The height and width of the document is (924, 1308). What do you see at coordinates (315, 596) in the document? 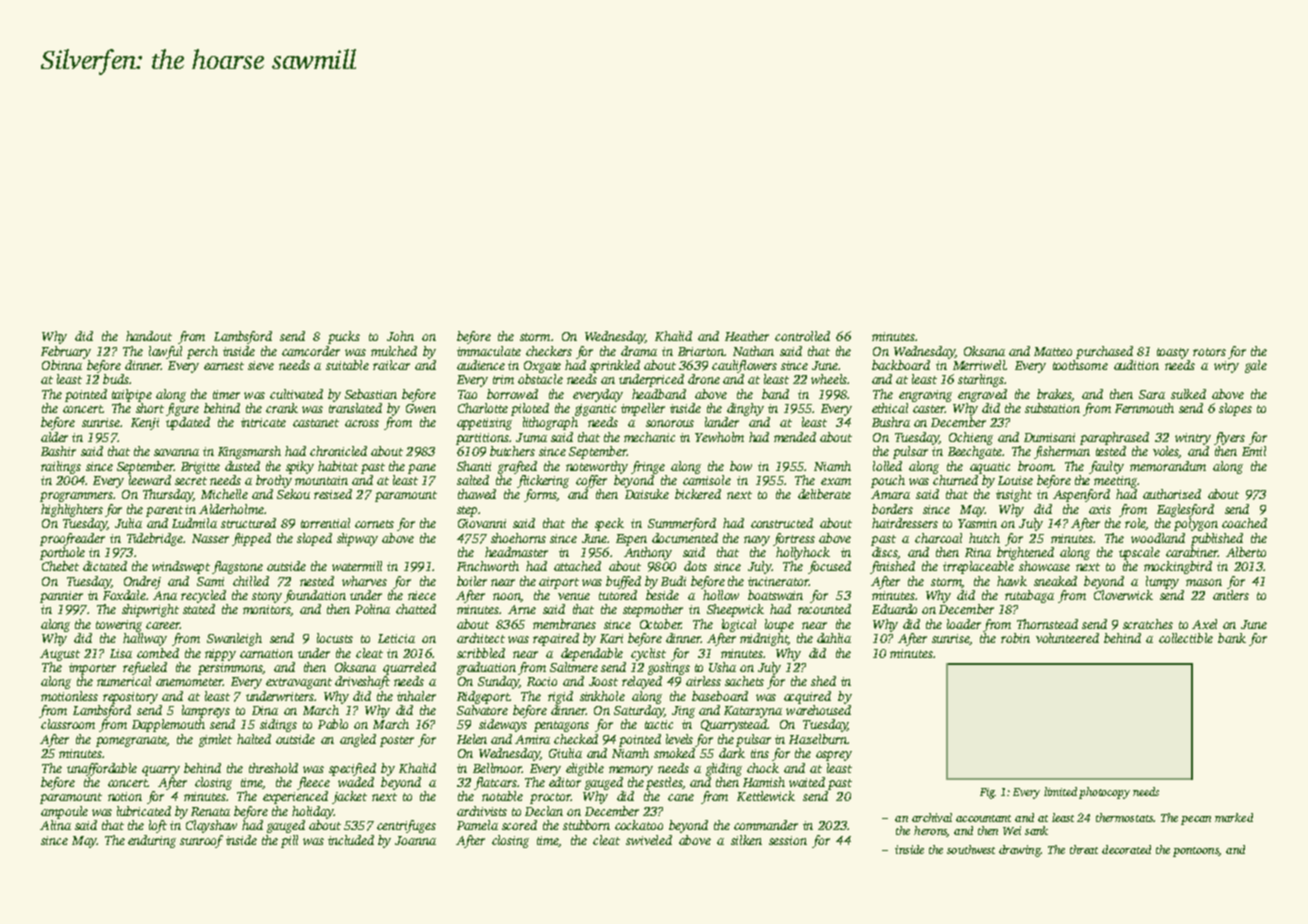
I see `foundation` at bounding box center [315, 596].
